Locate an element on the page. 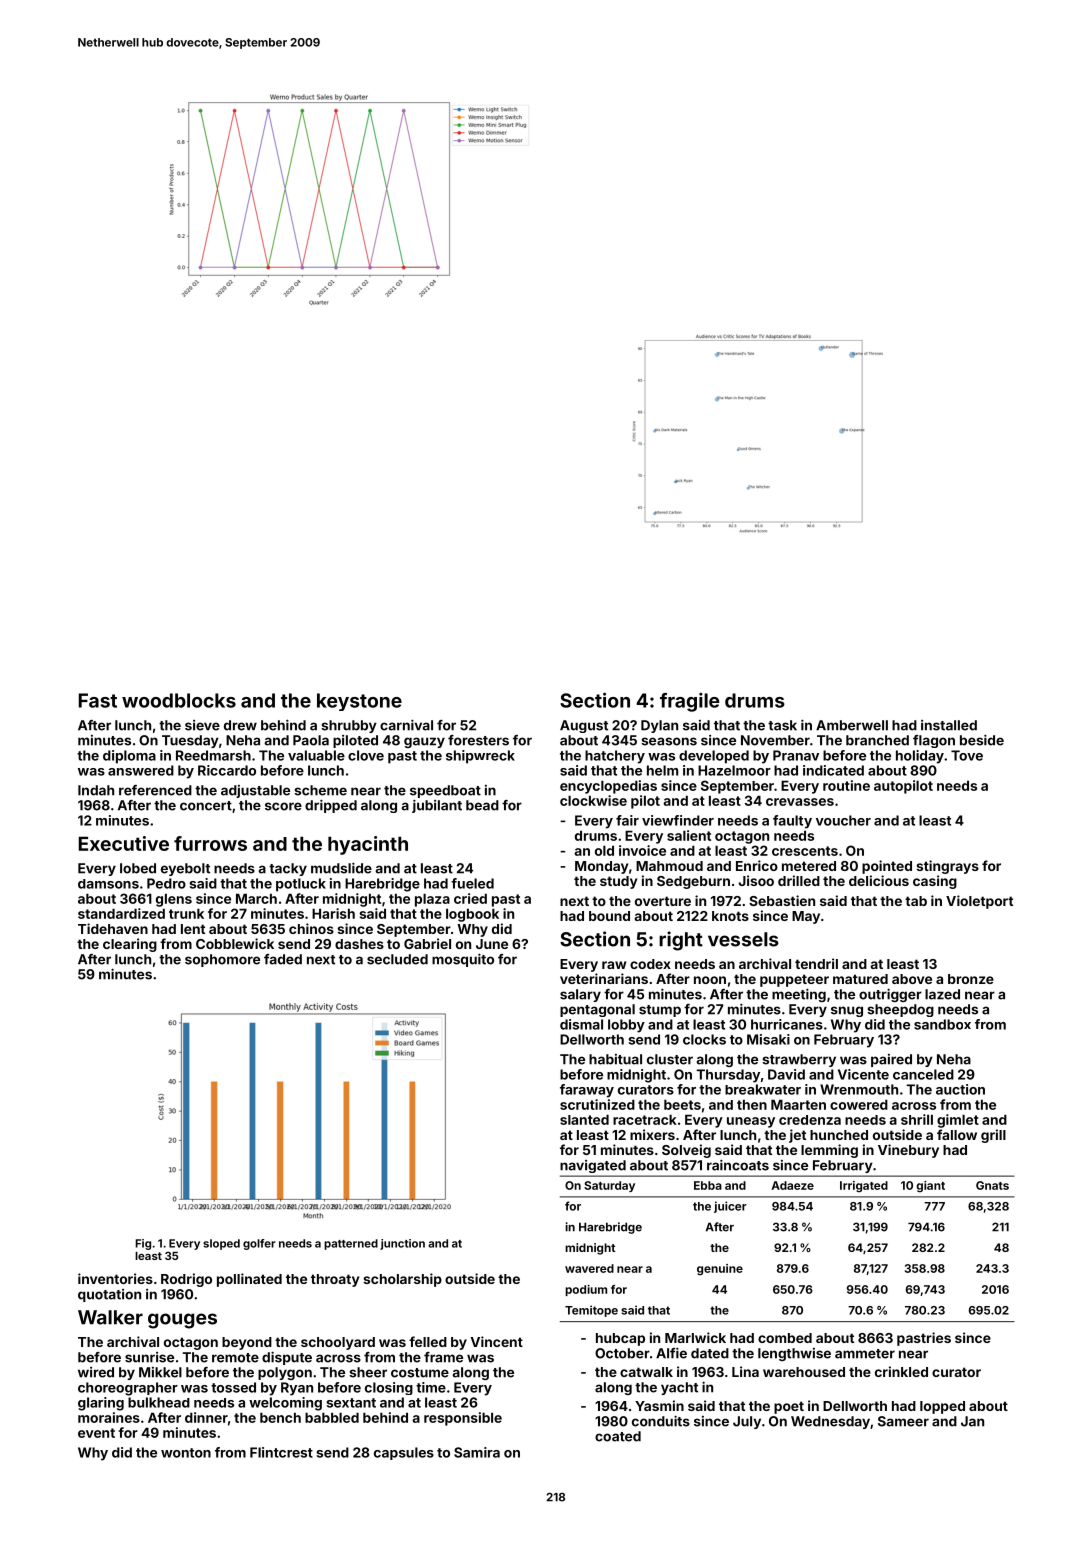  clockwise is located at coordinates (593, 800).
